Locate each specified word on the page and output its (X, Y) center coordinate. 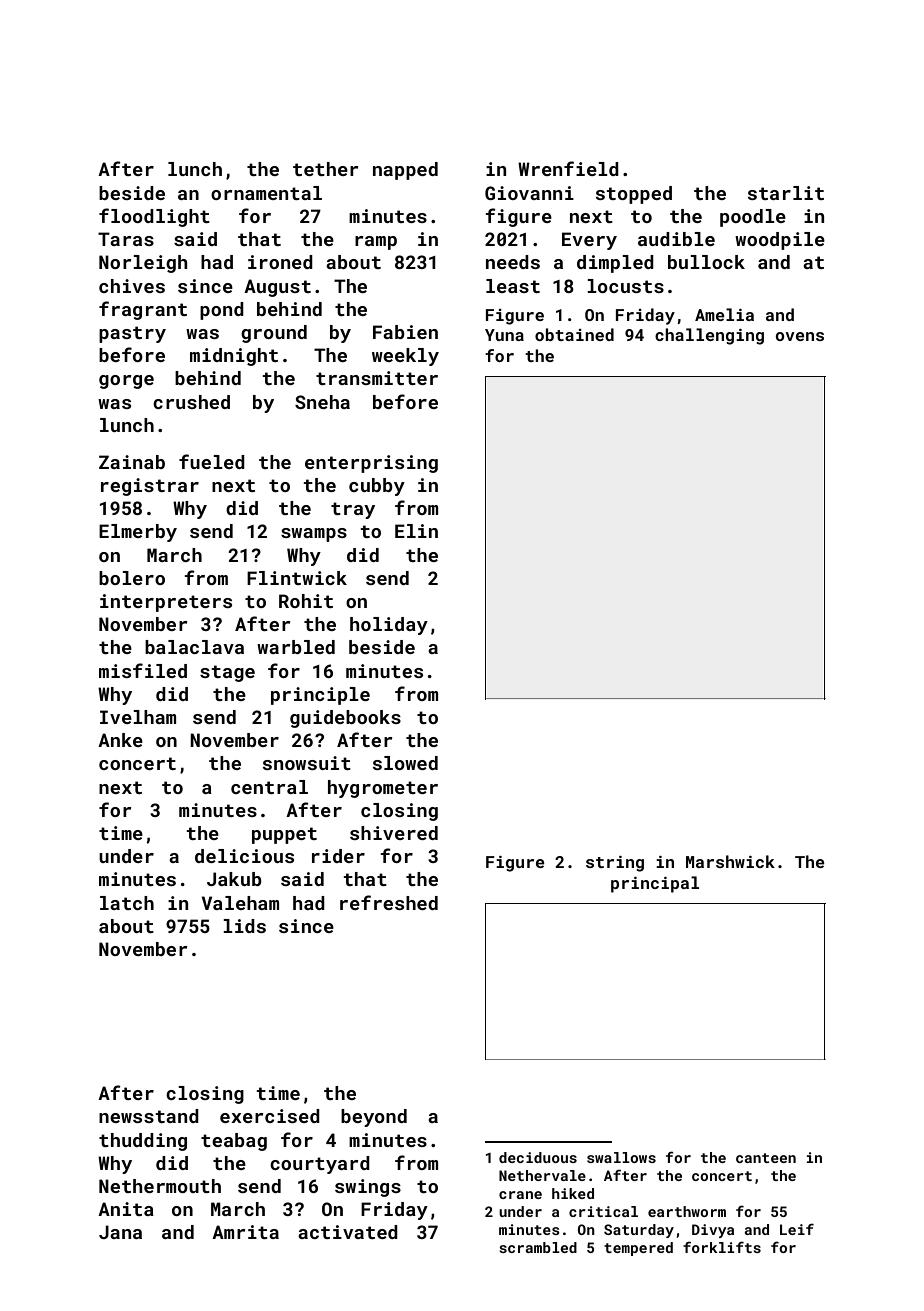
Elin (416, 531)
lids (244, 926)
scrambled (538, 1247)
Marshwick (730, 861)
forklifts (722, 1247)
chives (132, 286)
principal (655, 884)
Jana (120, 1232)
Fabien (405, 332)
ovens (800, 336)
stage (227, 673)
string (615, 864)
